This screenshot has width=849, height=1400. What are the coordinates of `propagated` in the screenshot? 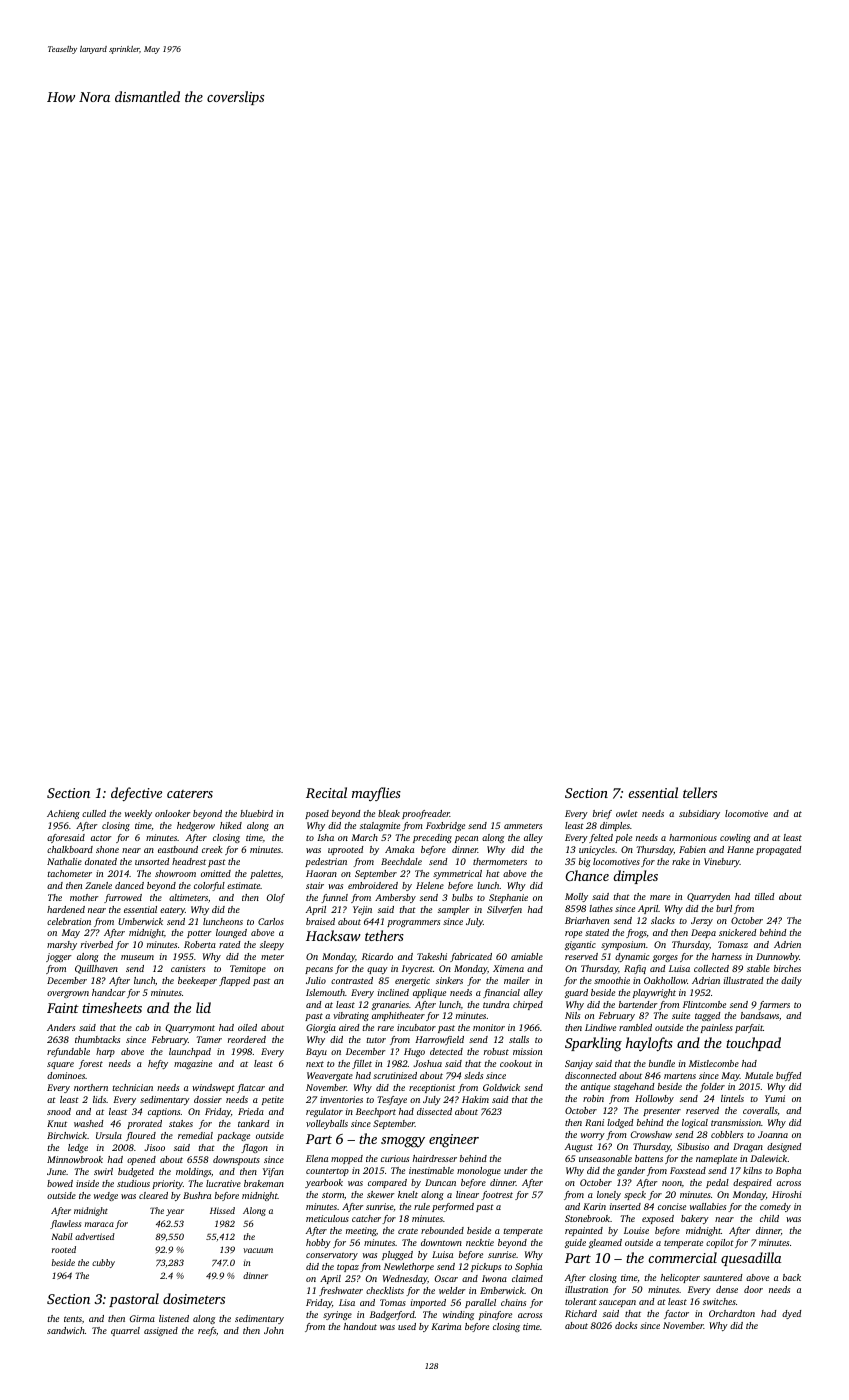 It's located at (779, 850).
